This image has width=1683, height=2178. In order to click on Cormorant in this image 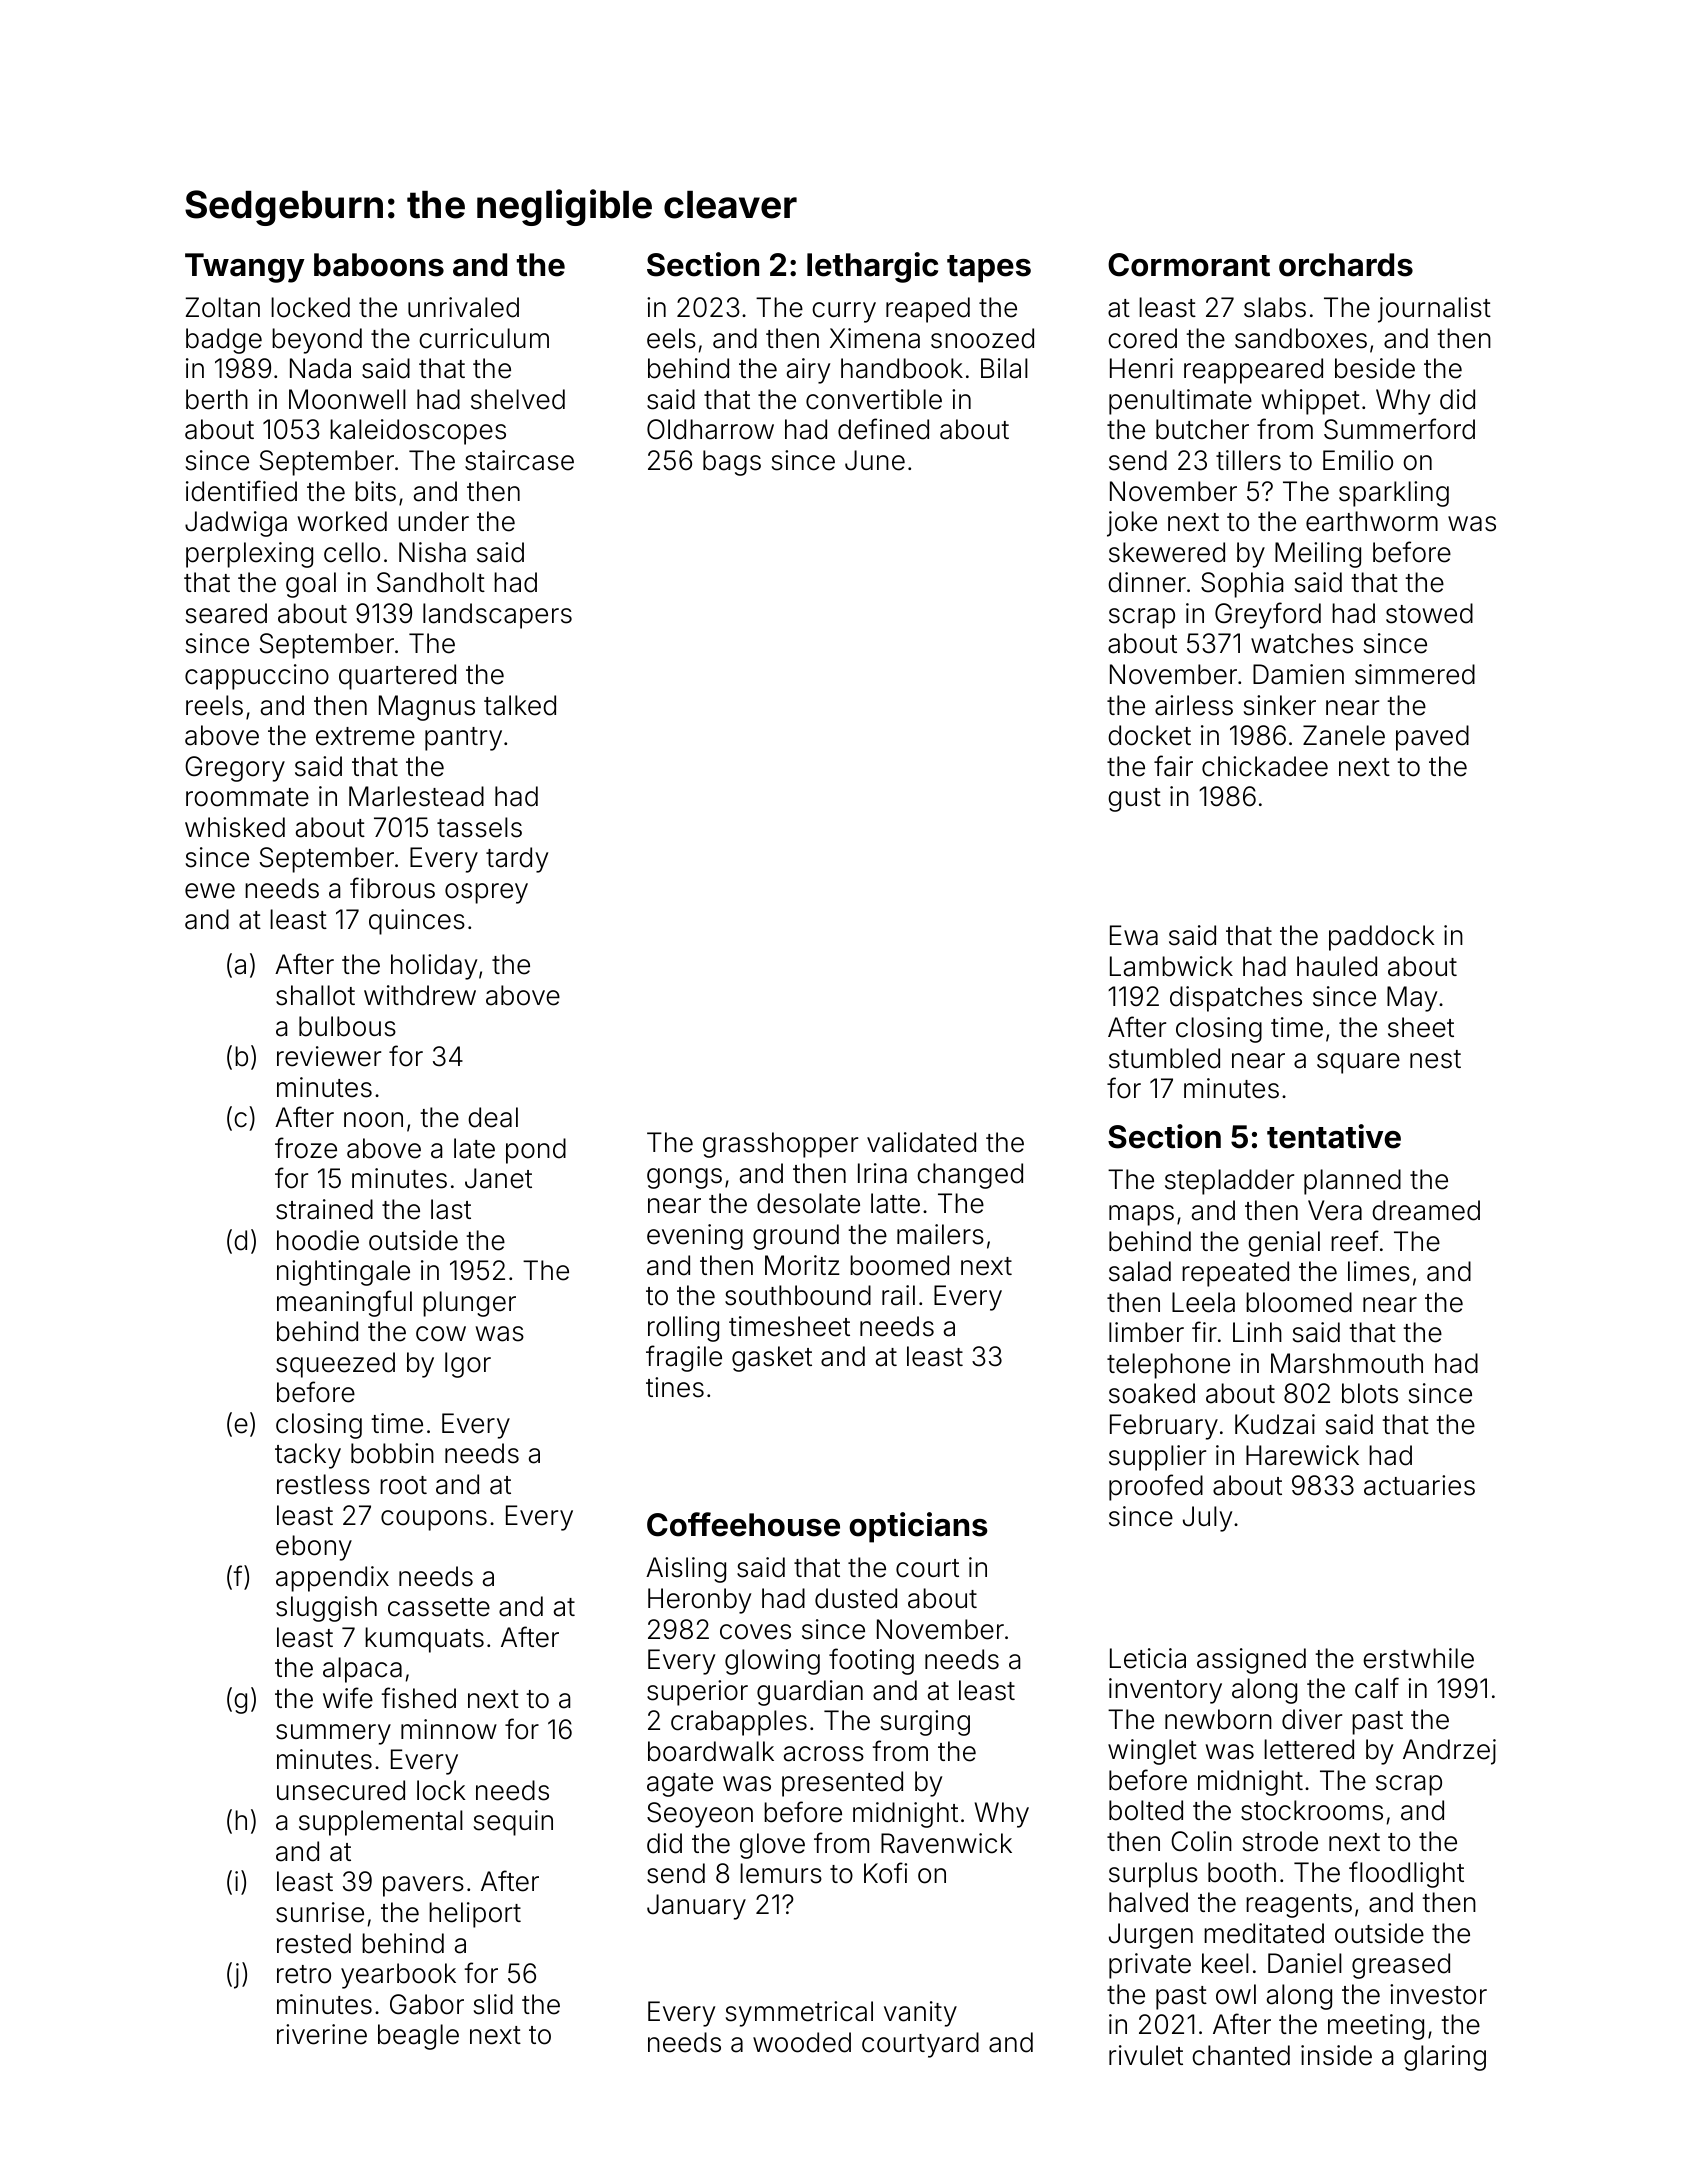, I will do `click(1189, 265)`.
